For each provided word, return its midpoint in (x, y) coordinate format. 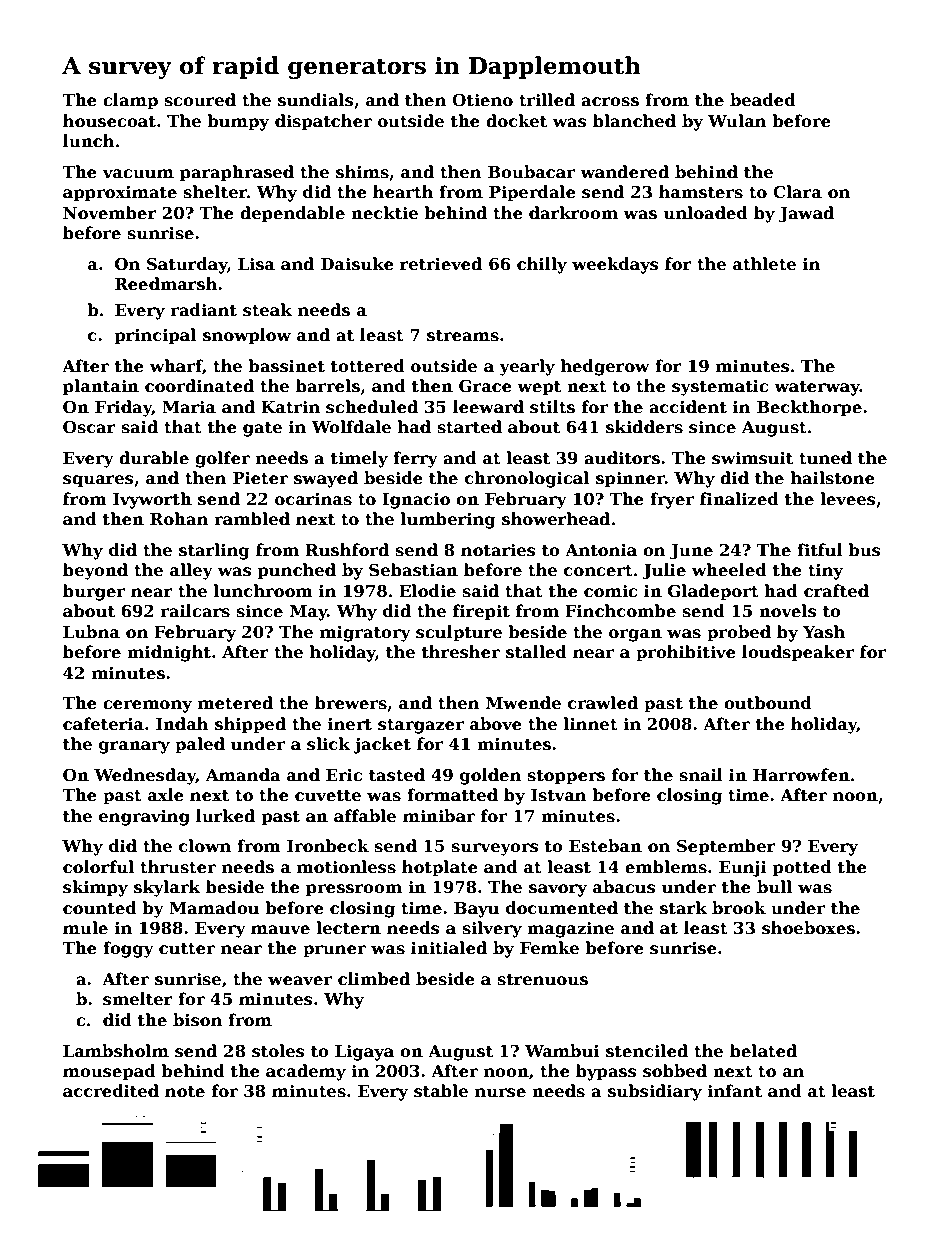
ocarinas (313, 499)
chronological (527, 479)
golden (491, 776)
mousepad (109, 1072)
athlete (764, 264)
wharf (176, 367)
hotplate (440, 868)
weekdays (615, 265)
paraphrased (237, 173)
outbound (768, 703)
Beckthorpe (809, 408)
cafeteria (103, 724)
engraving (144, 818)
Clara (797, 192)
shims (362, 172)
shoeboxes (808, 928)
